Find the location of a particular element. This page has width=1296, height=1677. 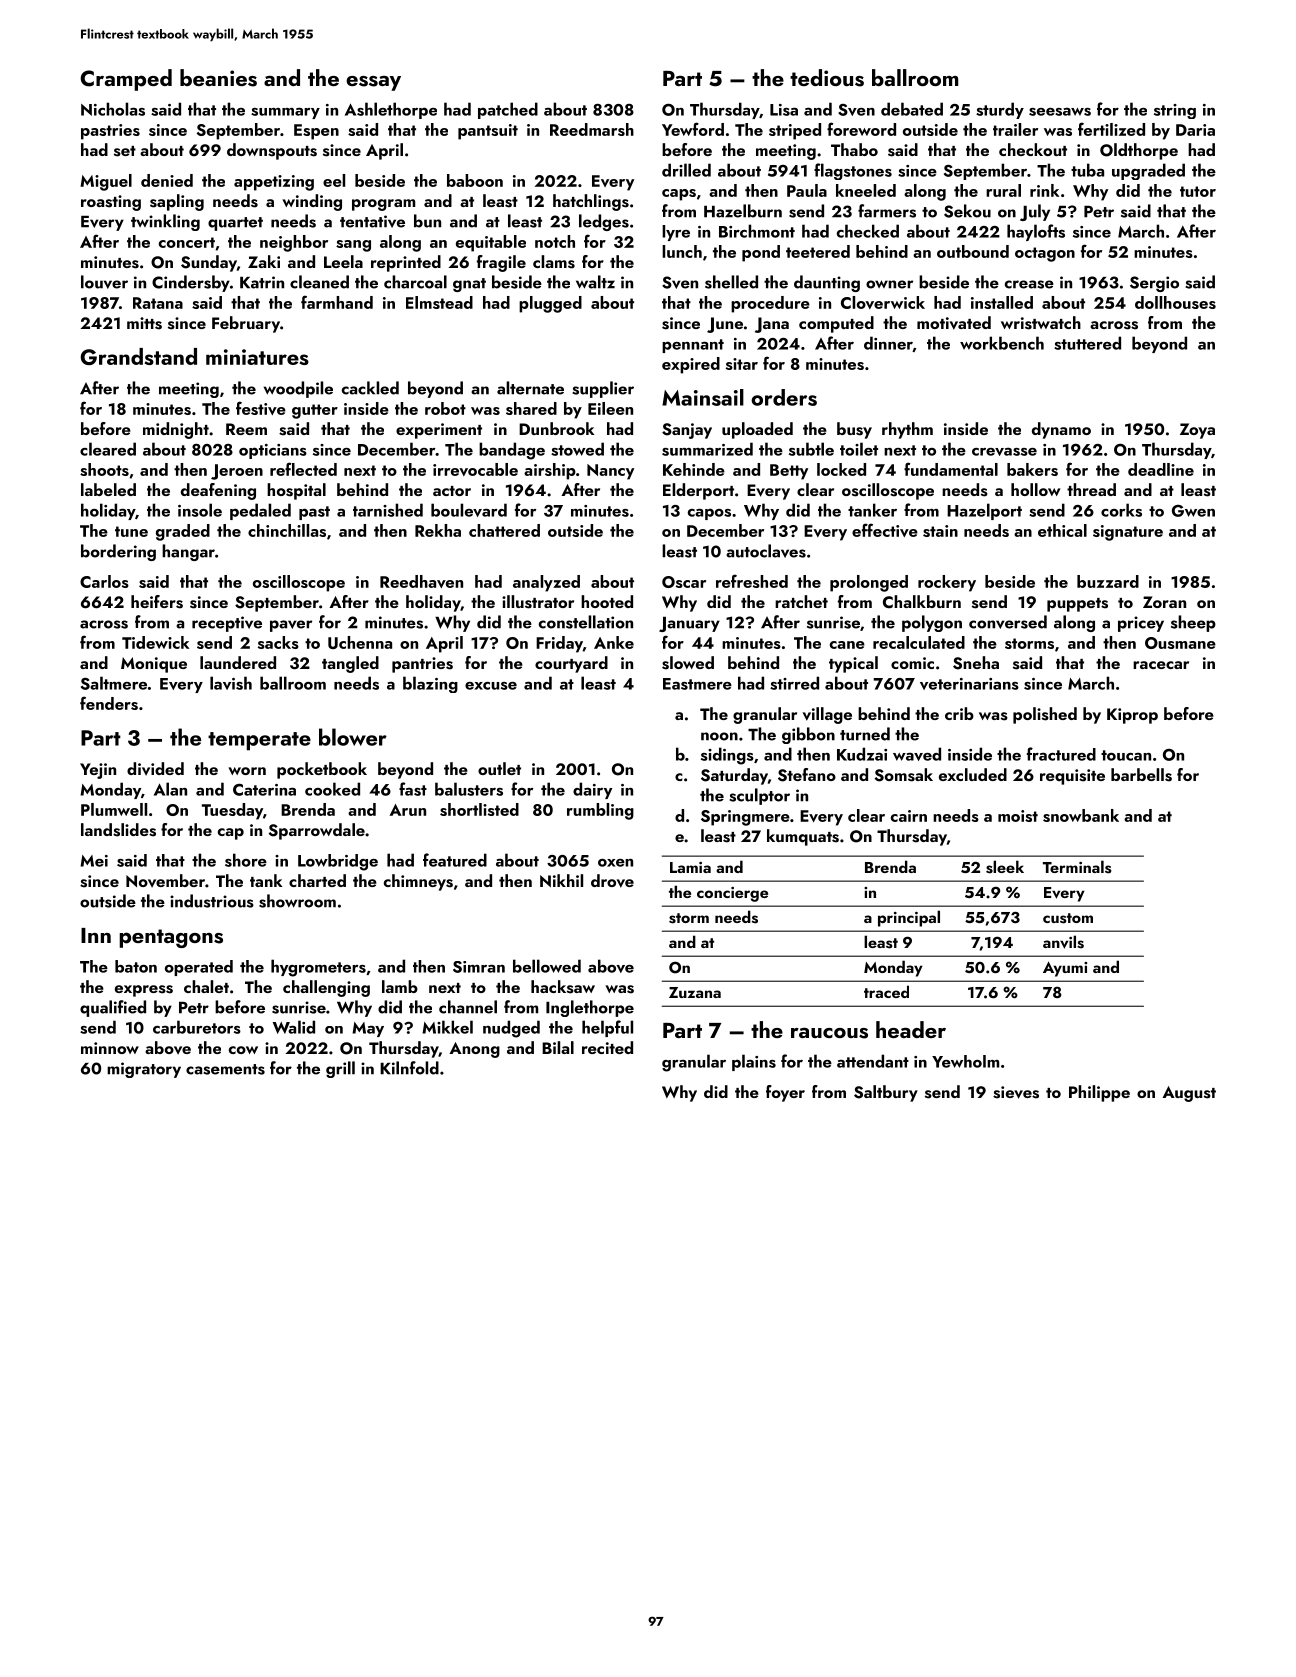

reflected is located at coordinates (303, 469).
